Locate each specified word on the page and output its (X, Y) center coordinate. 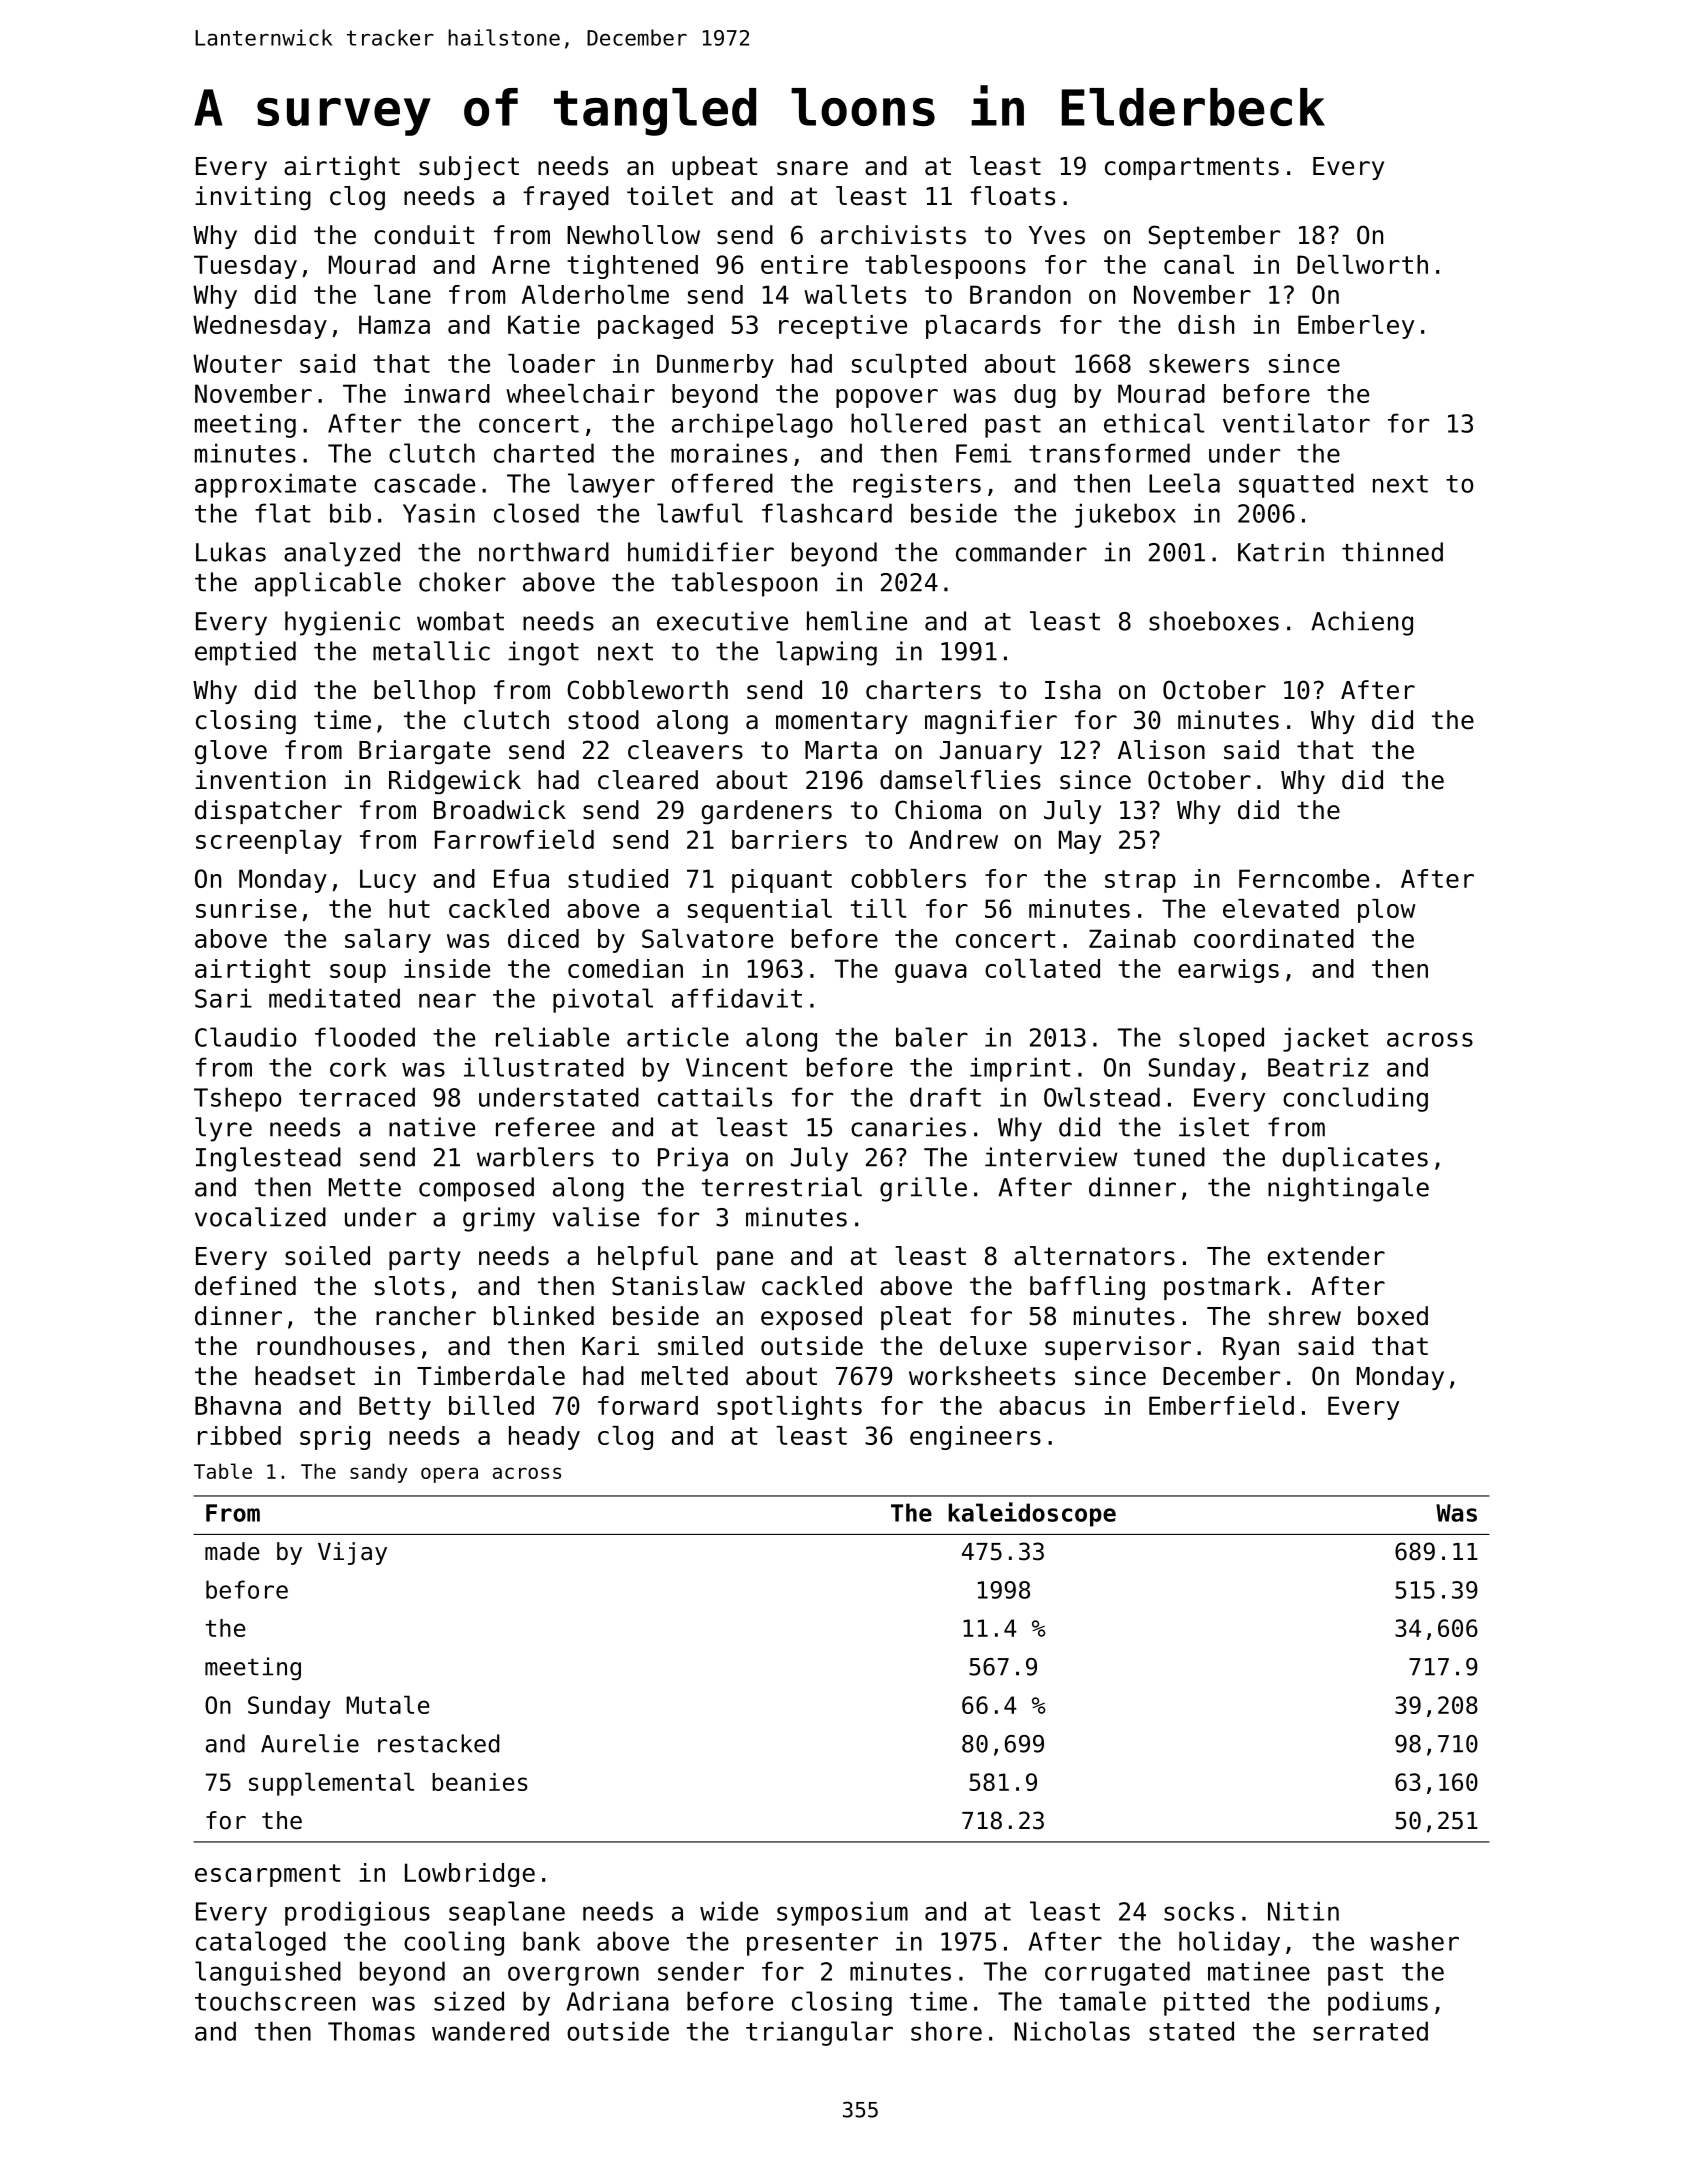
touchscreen (275, 2001)
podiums (1378, 2003)
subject (469, 168)
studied (618, 878)
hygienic (342, 623)
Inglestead (268, 1159)
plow (1386, 911)
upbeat (714, 168)
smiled (700, 1346)
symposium (842, 1913)
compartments (1192, 168)
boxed (1393, 1316)
